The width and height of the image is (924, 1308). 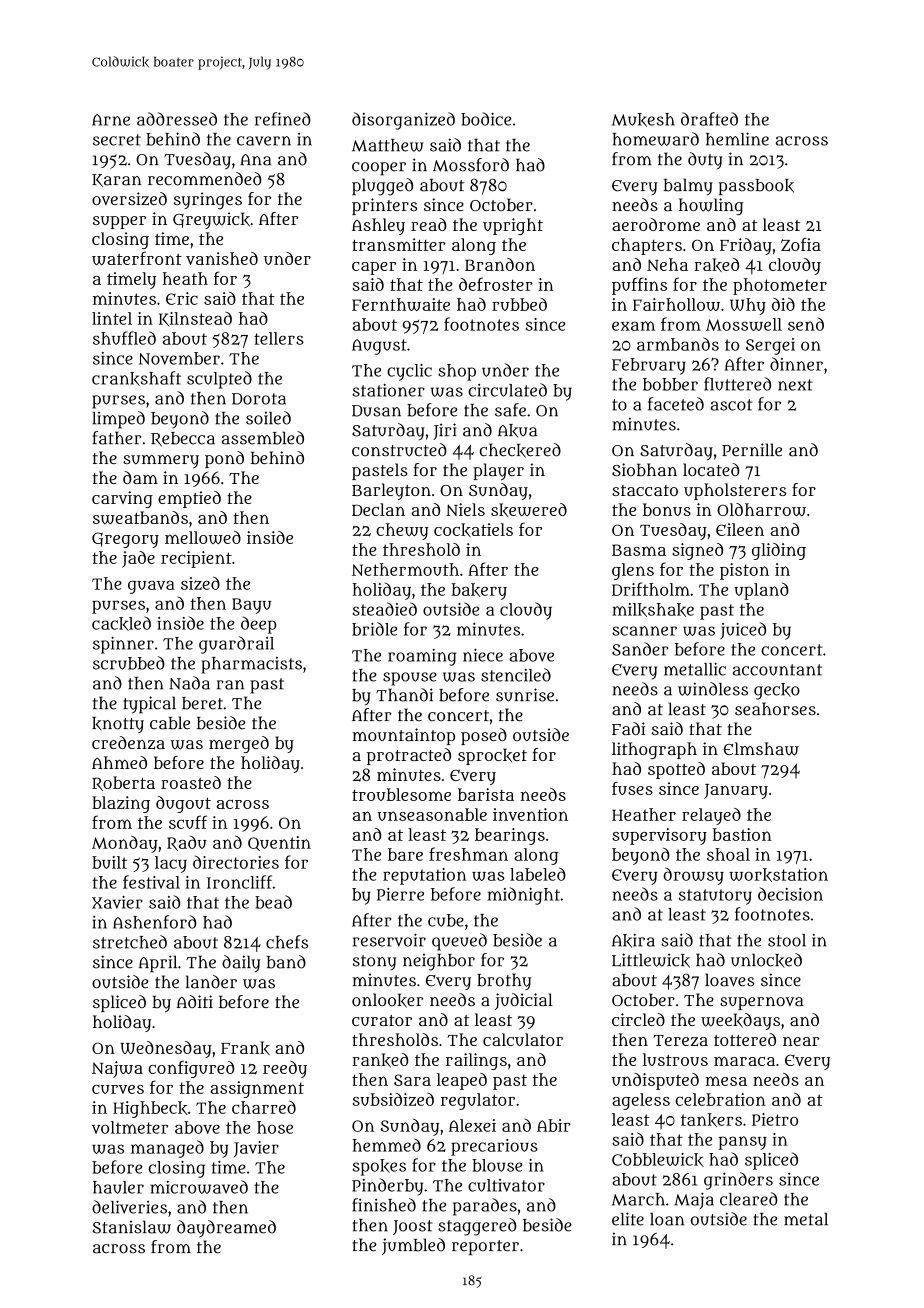 What do you see at coordinates (121, 623) in the image?
I see `cackled` at bounding box center [121, 623].
